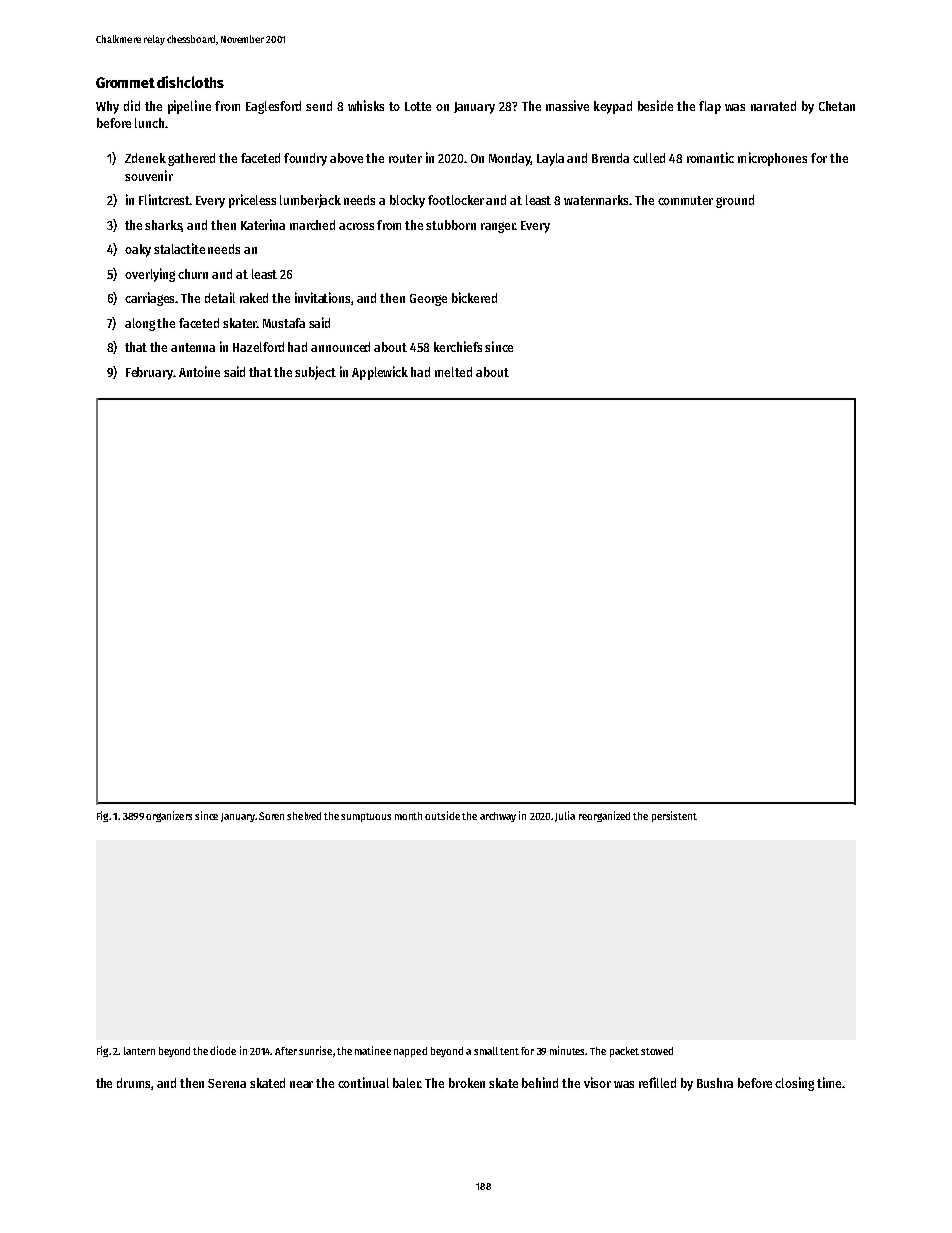  Describe the element at coordinates (453, 372) in the screenshot. I see `melted` at that location.
